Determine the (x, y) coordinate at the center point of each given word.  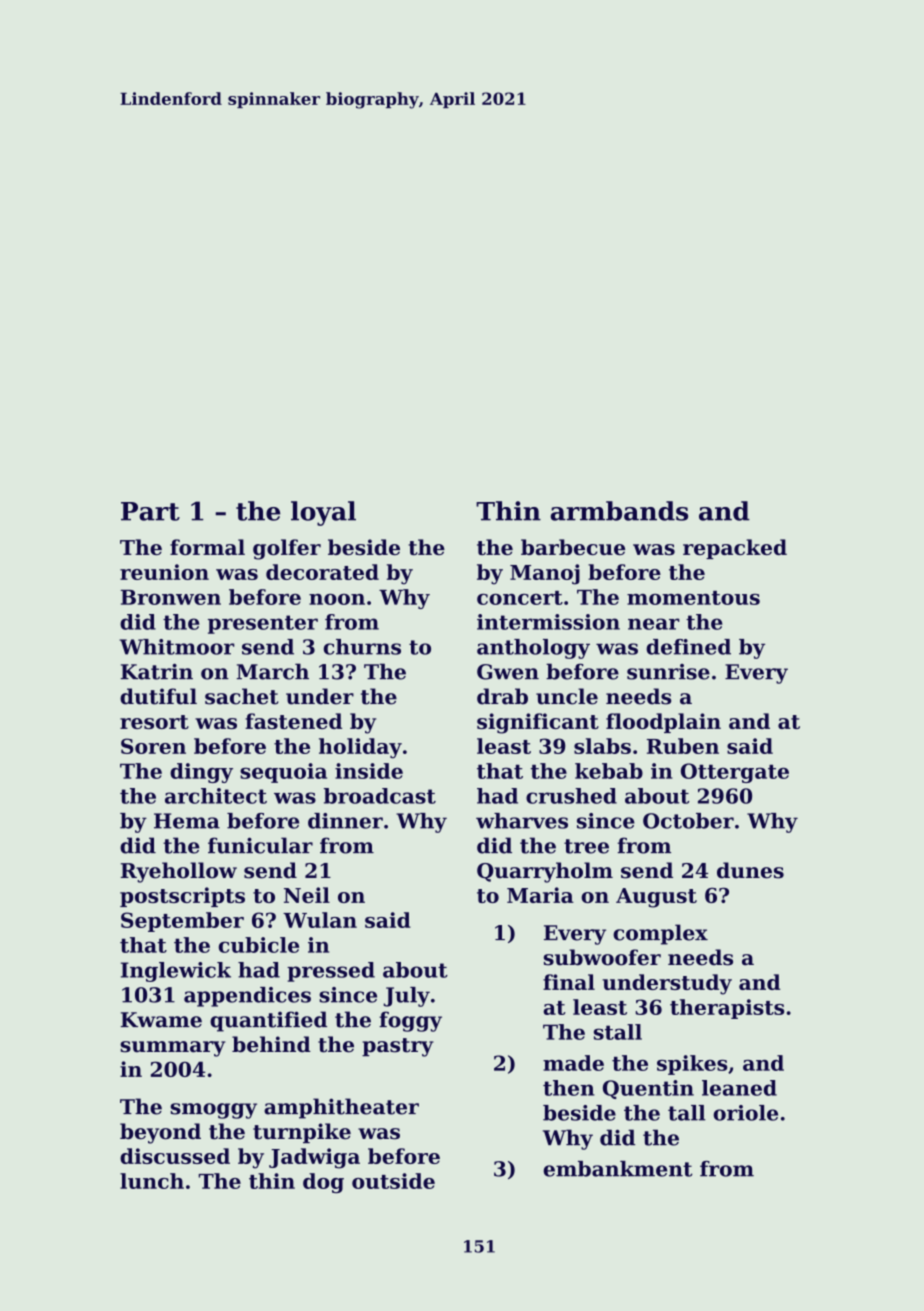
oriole (745, 1113)
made (573, 1063)
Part (150, 511)
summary (173, 1049)
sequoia (283, 773)
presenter (263, 624)
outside (393, 1181)
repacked (735, 549)
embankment (617, 1169)
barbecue (573, 547)
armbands (619, 511)
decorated (322, 572)
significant (538, 723)
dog (323, 1183)
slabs (602, 746)
